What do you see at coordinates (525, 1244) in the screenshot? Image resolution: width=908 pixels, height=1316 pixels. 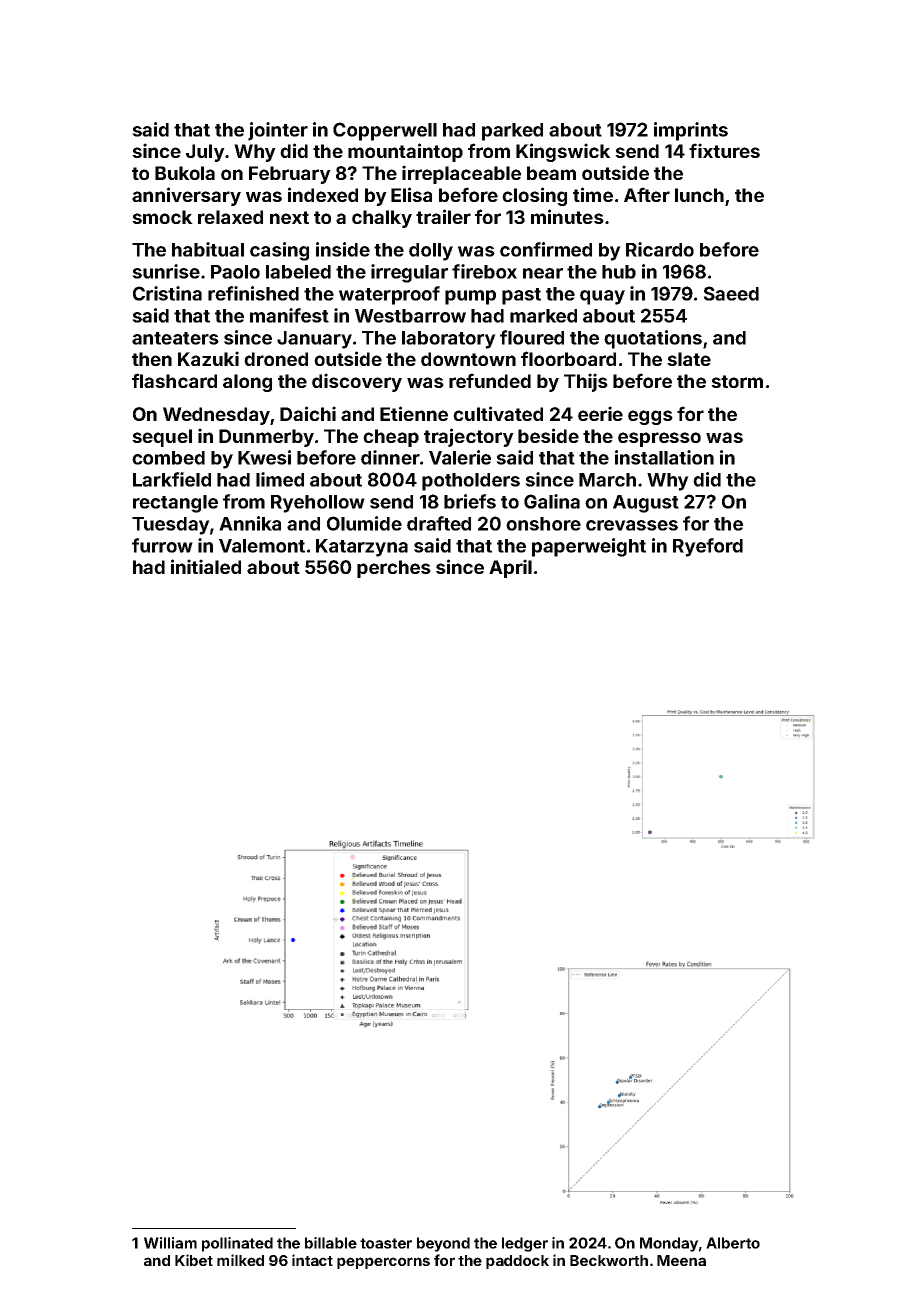 I see `ledger` at bounding box center [525, 1244].
